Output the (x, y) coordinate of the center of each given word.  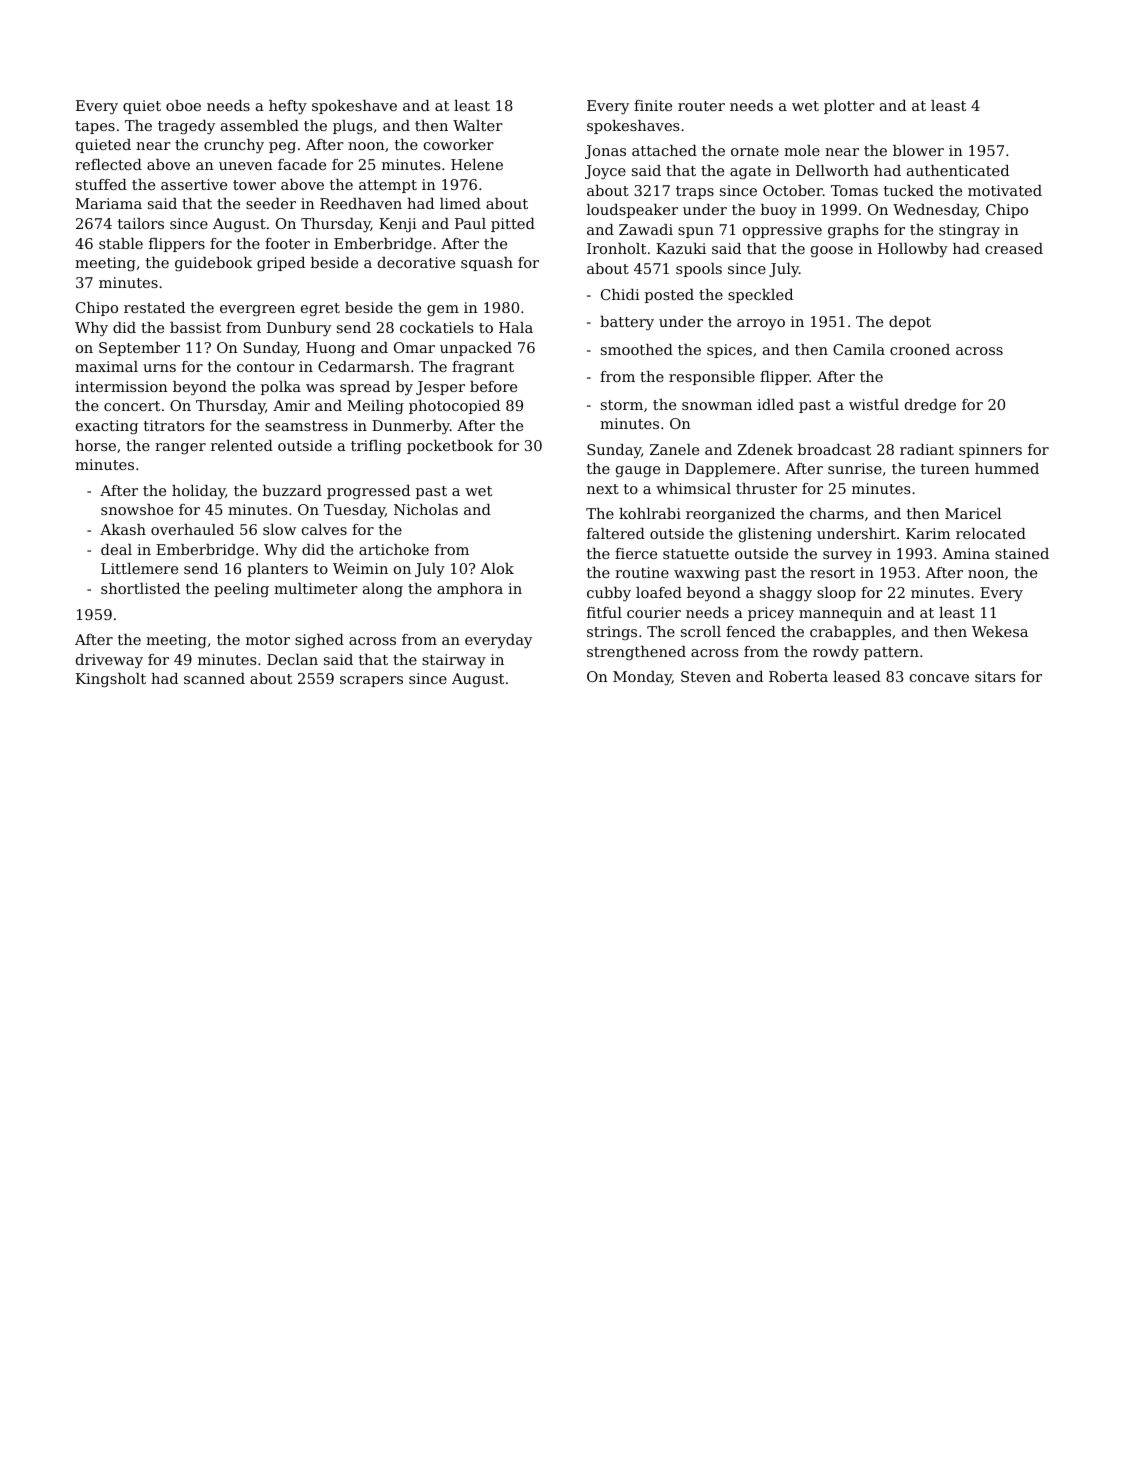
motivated (1005, 190)
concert (132, 406)
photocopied (454, 407)
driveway (109, 661)
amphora (470, 590)
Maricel (973, 513)
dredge (930, 406)
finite (653, 105)
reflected (108, 164)
